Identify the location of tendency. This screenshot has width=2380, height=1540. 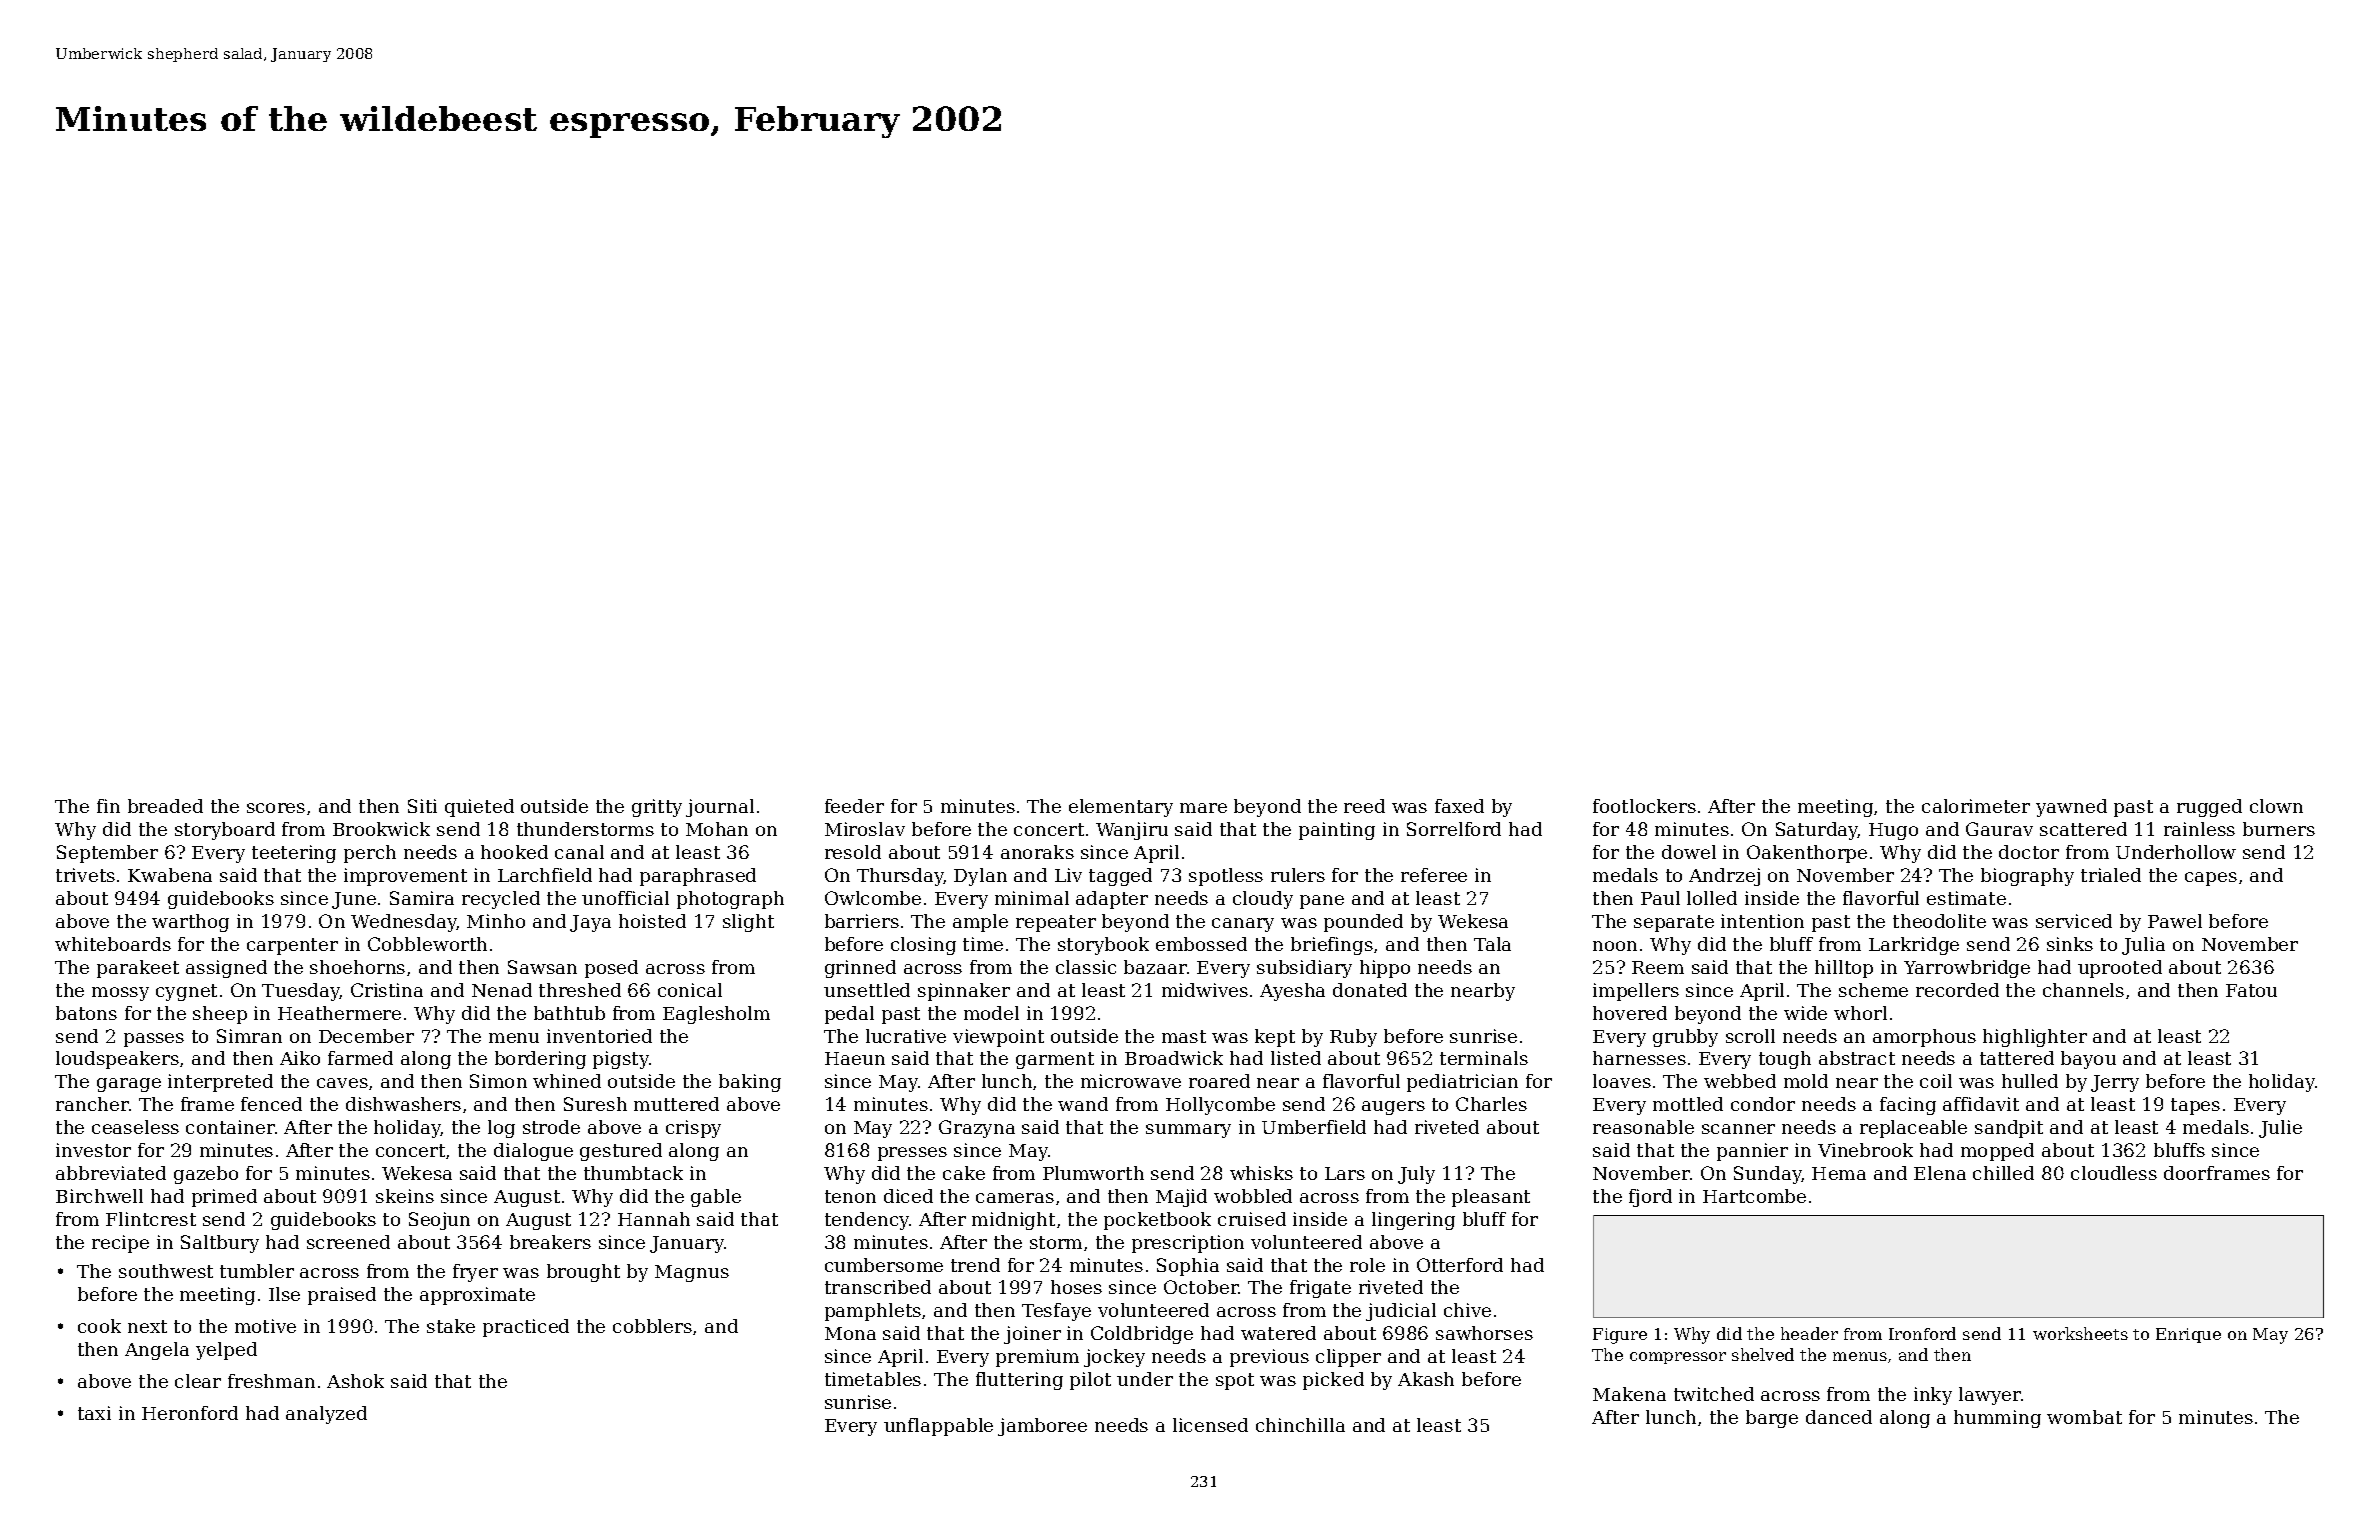
(867, 1221).
